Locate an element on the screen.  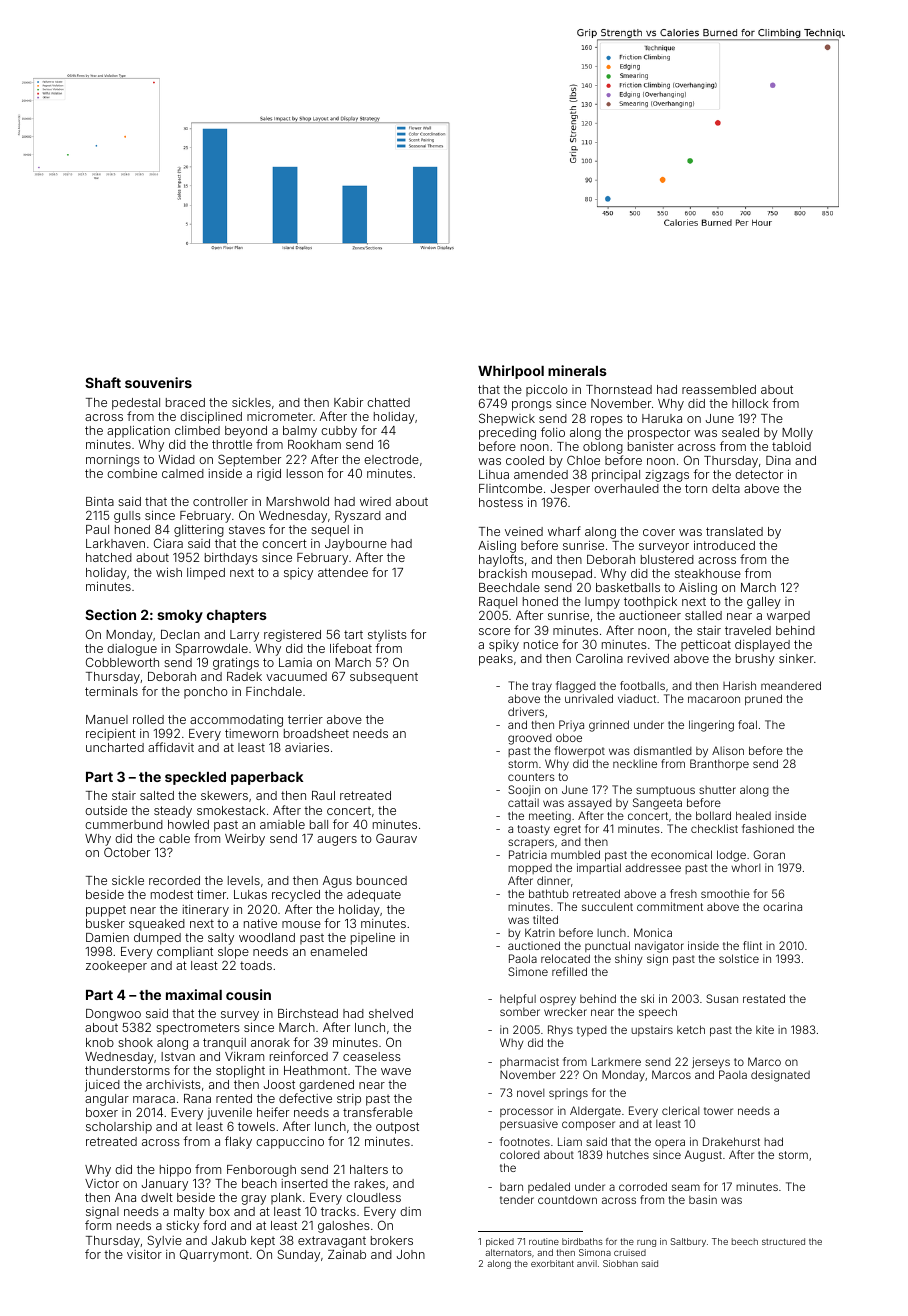
reassembled is located at coordinates (719, 389).
